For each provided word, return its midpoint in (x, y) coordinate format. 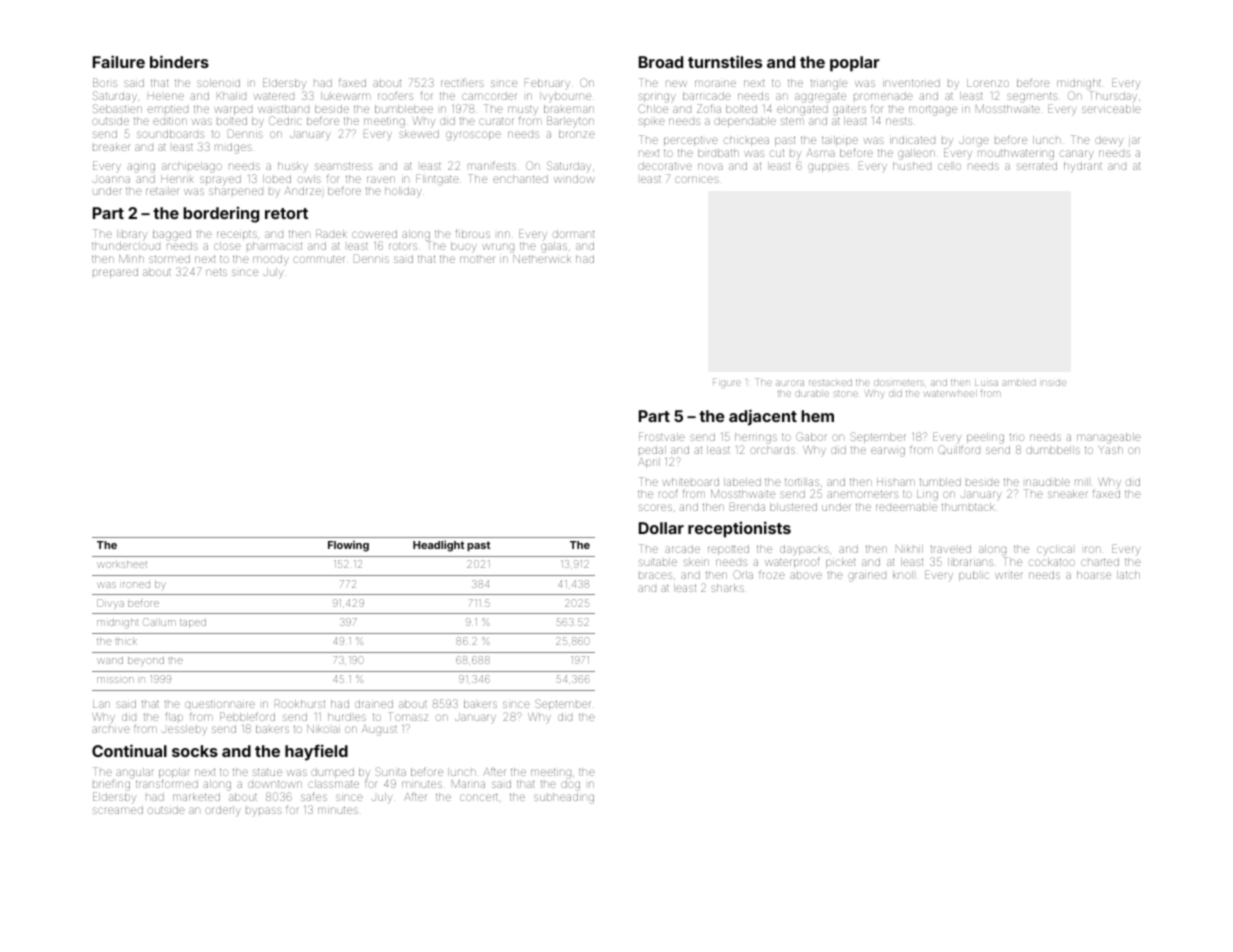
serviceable (1111, 109)
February (547, 83)
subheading (564, 798)
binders (179, 61)
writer (1009, 575)
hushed (912, 166)
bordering (221, 214)
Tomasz (408, 716)
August (379, 730)
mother (477, 259)
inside (1054, 383)
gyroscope (473, 136)
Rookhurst (300, 703)
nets (216, 272)
